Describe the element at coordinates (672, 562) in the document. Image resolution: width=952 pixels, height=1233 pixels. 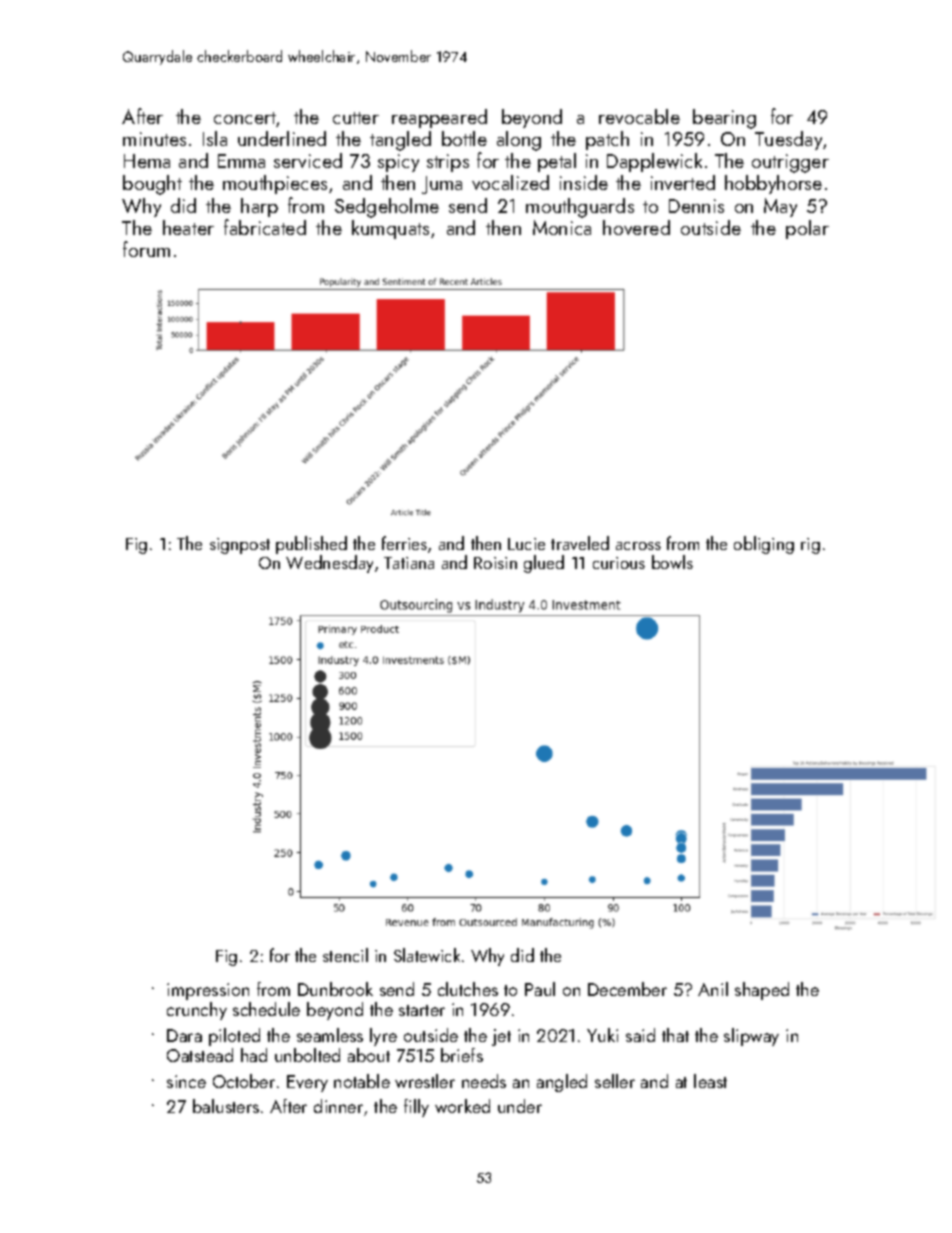
I see `bowls` at that location.
